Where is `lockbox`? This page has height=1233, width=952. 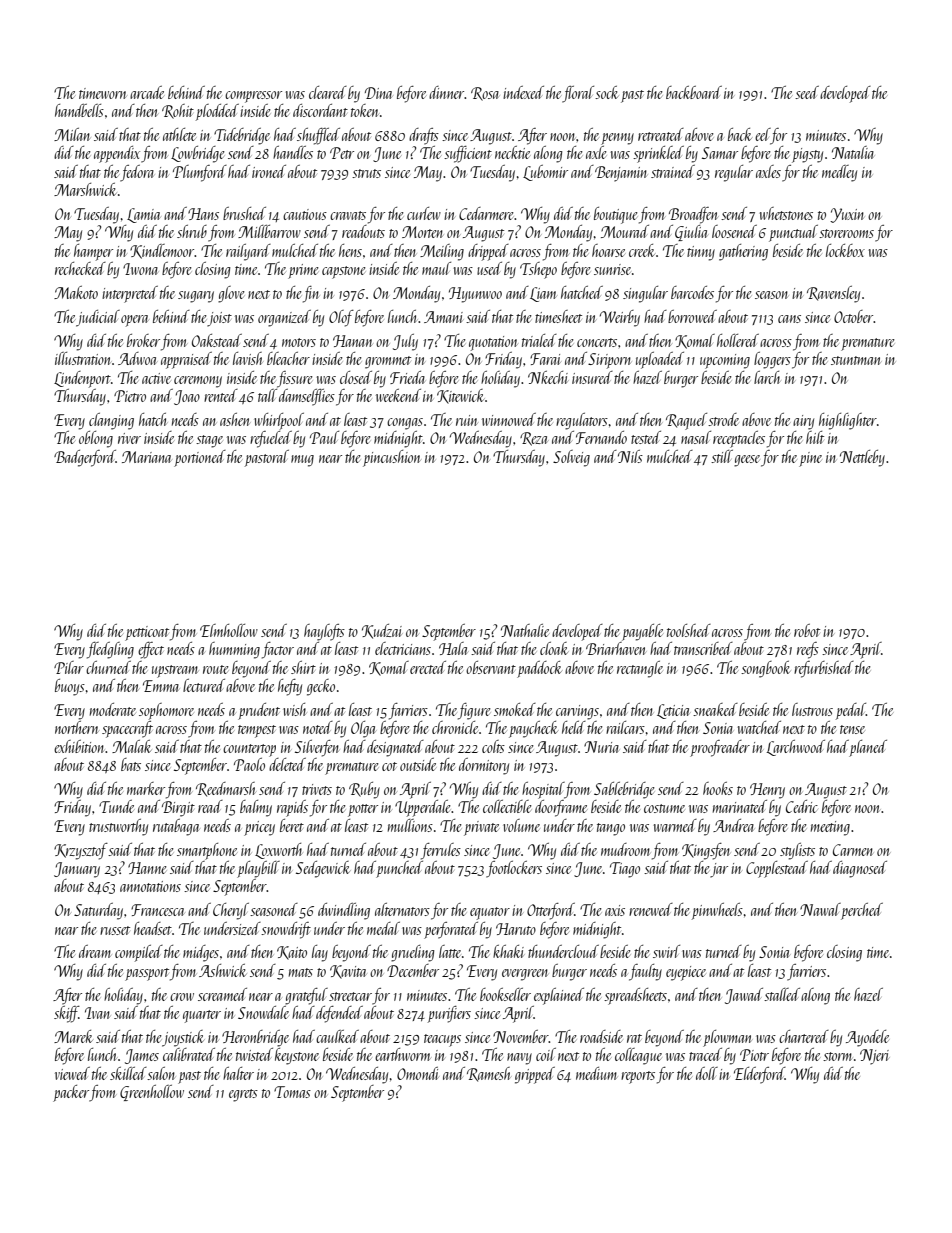 lockbox is located at coordinates (845, 250).
